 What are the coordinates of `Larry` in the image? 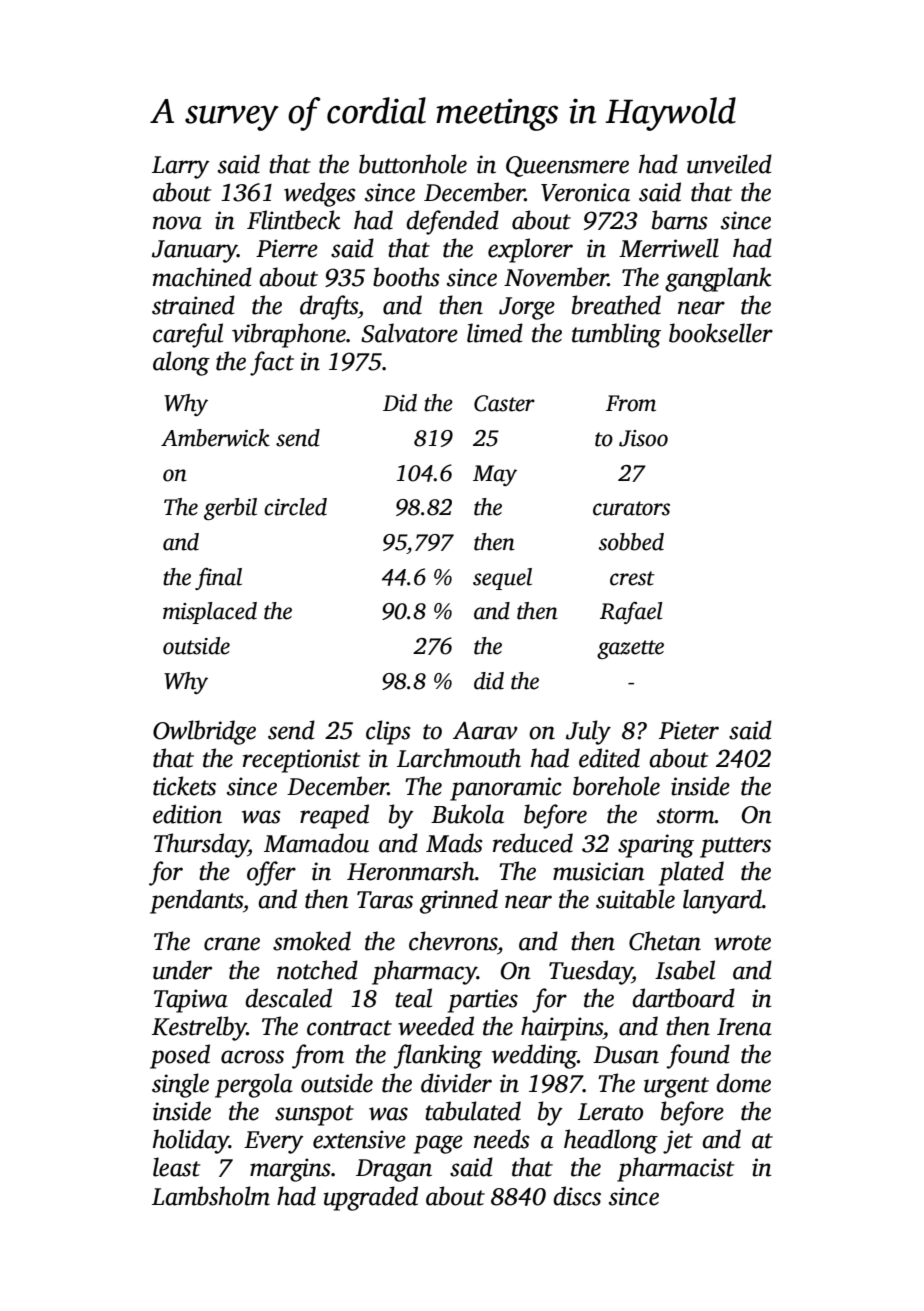 It's located at (181, 167).
